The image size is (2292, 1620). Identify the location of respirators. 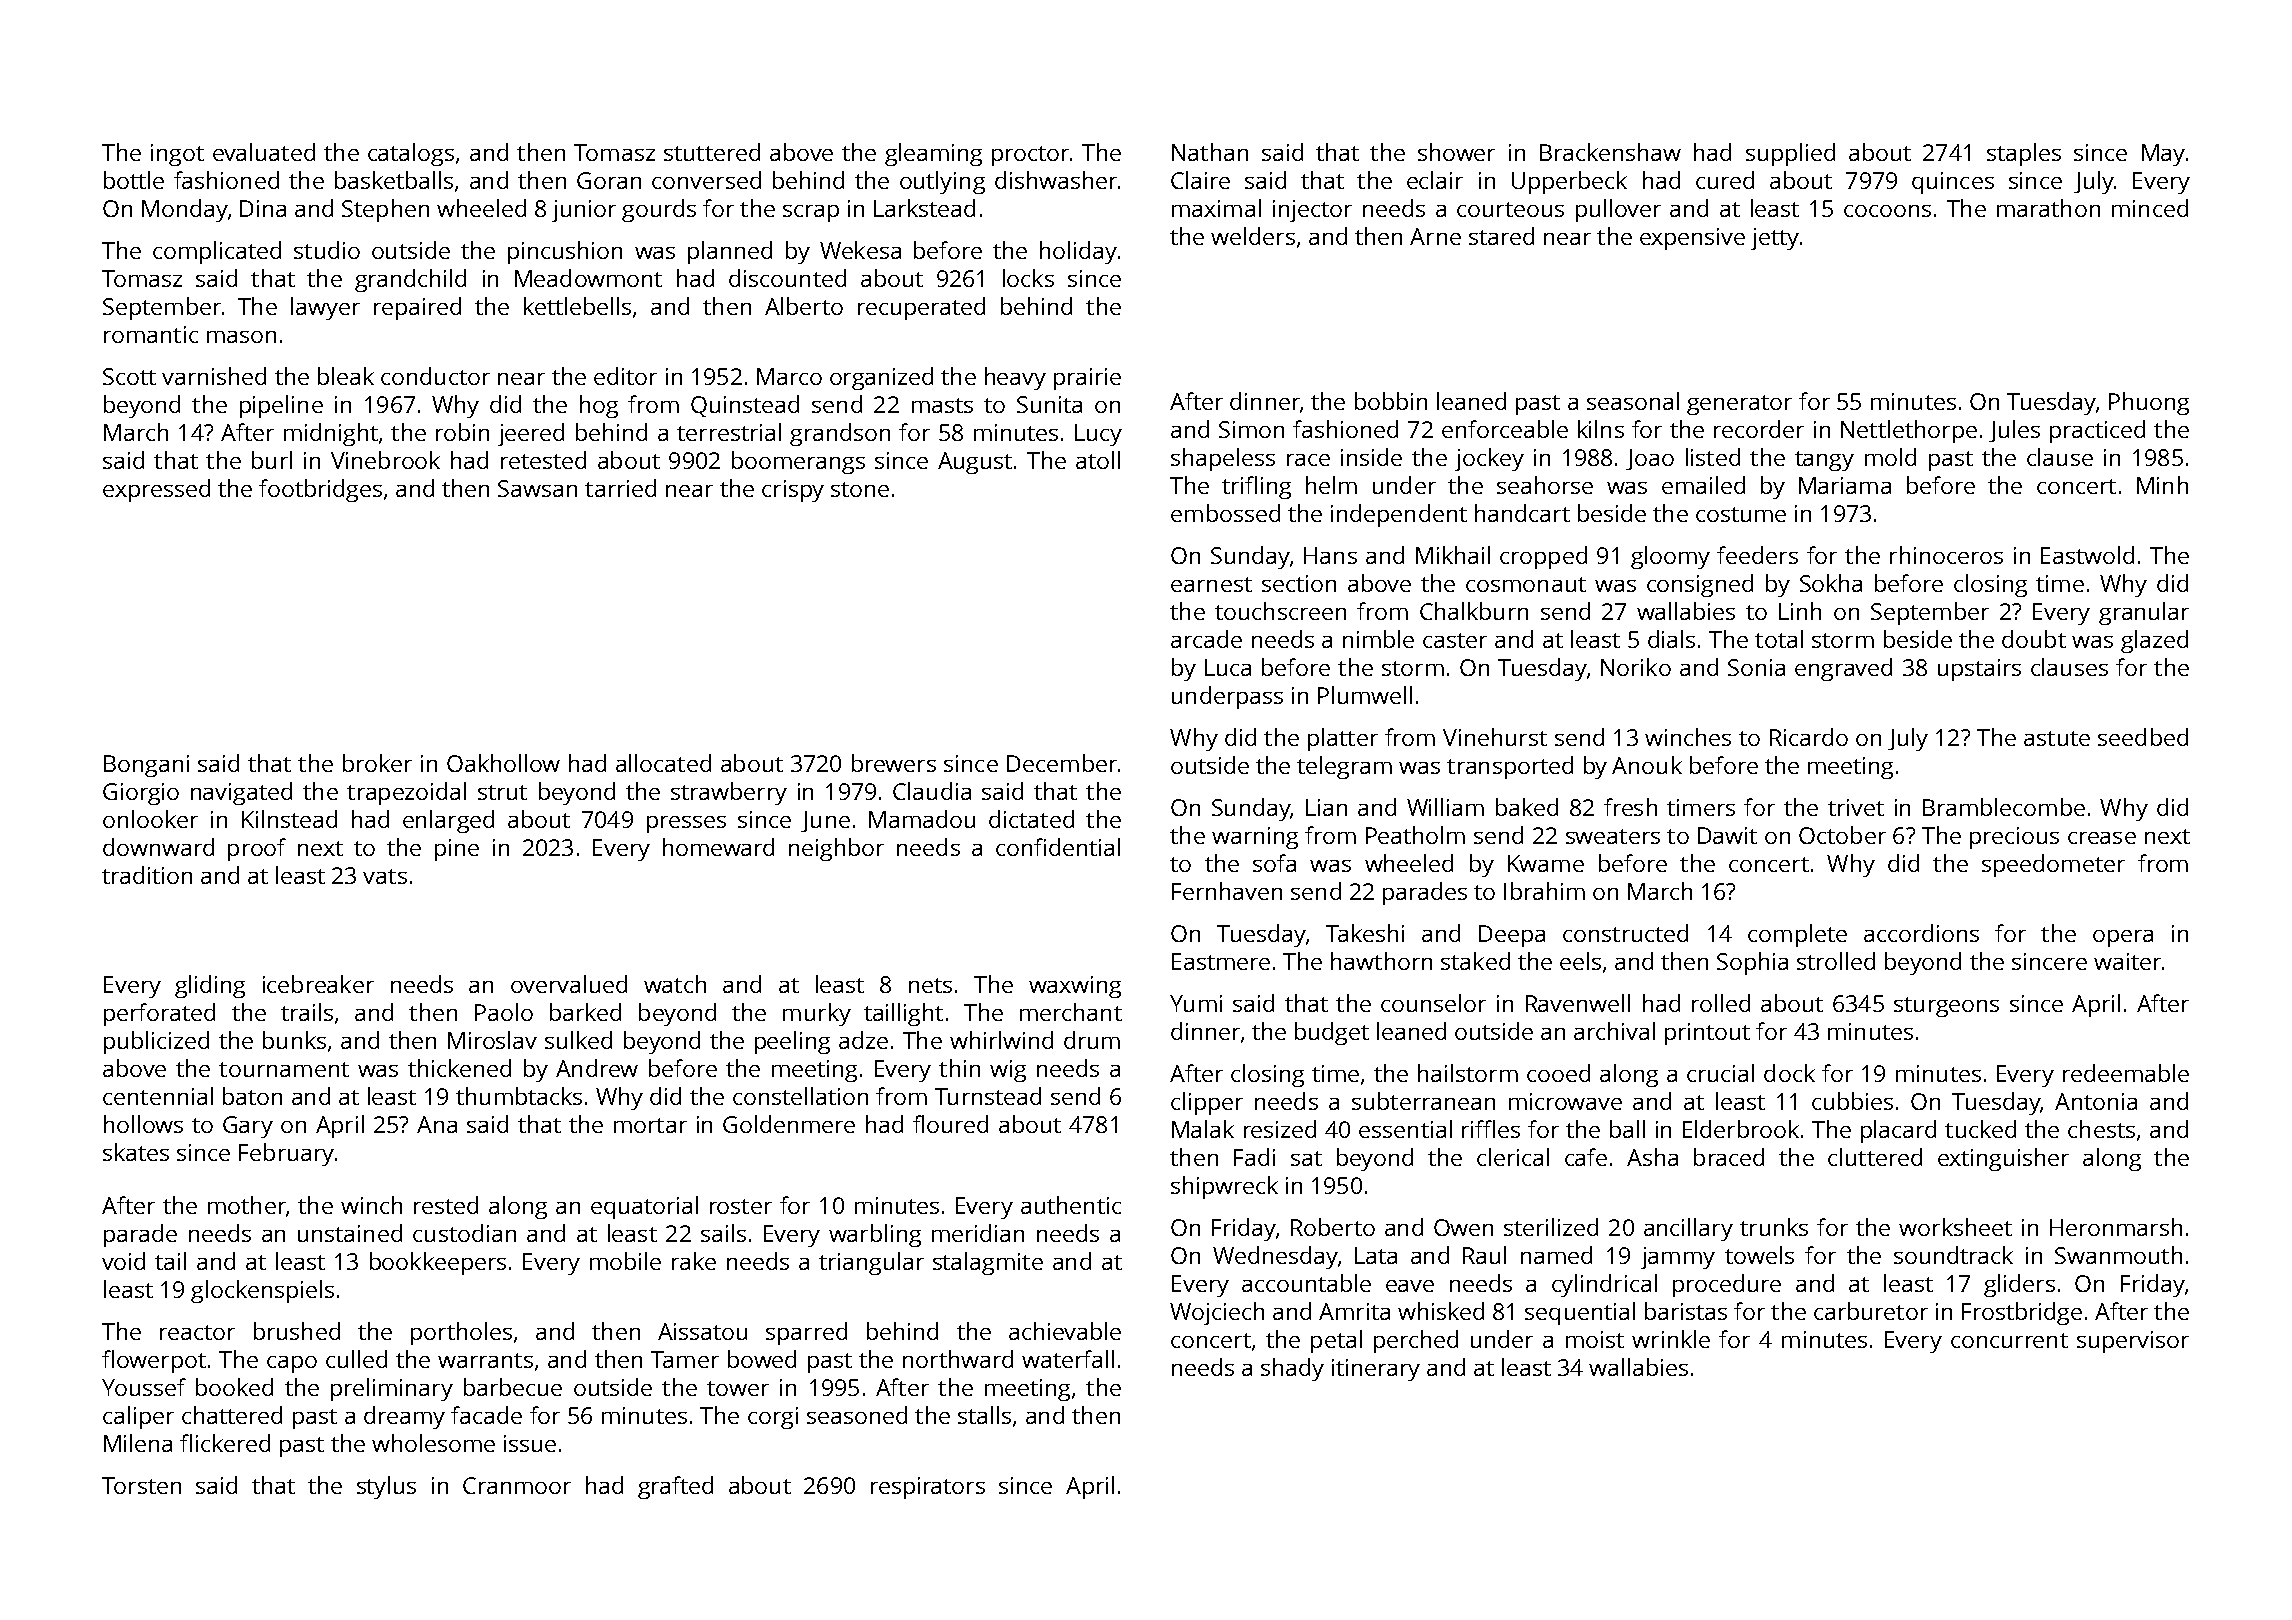
(928, 1488).
